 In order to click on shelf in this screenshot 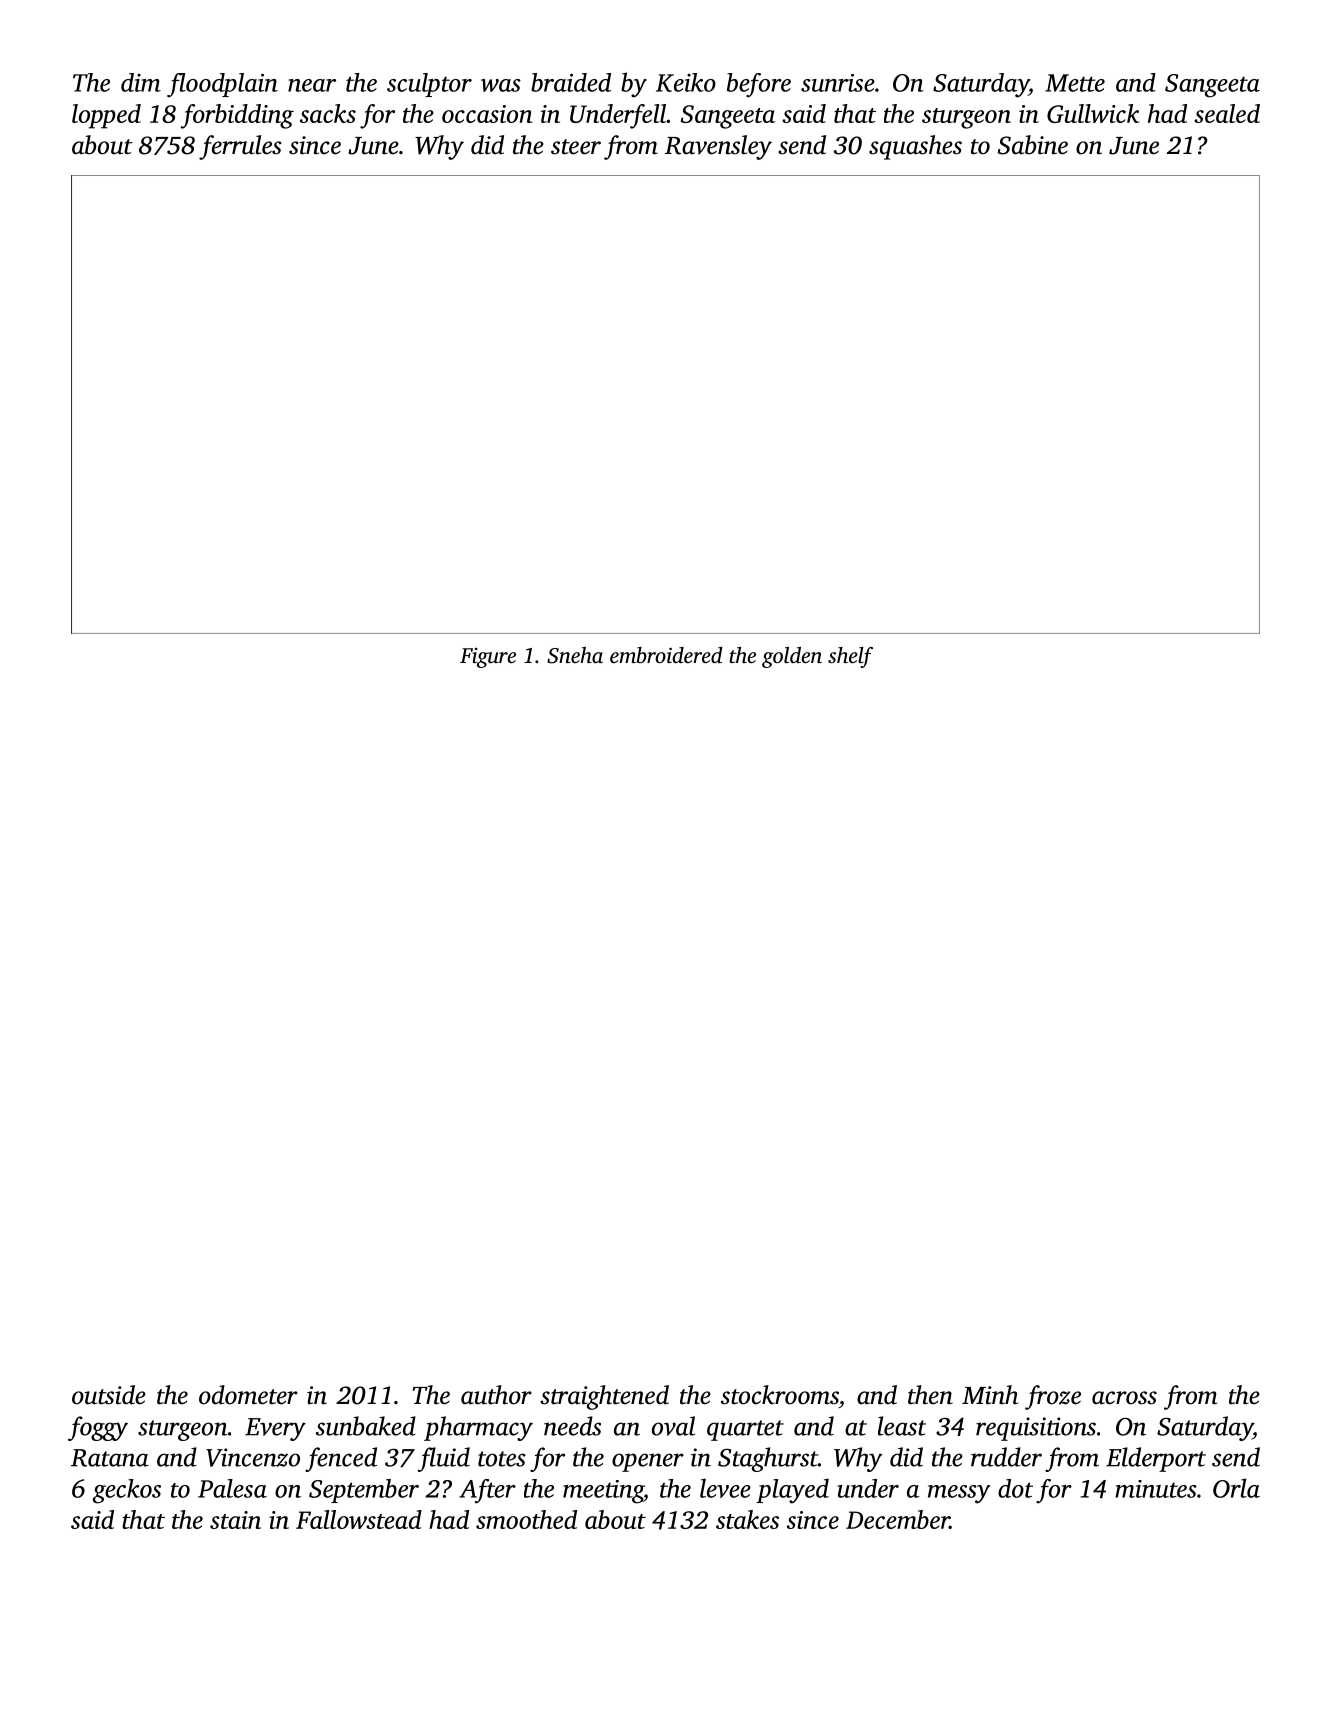, I will do `click(850, 657)`.
